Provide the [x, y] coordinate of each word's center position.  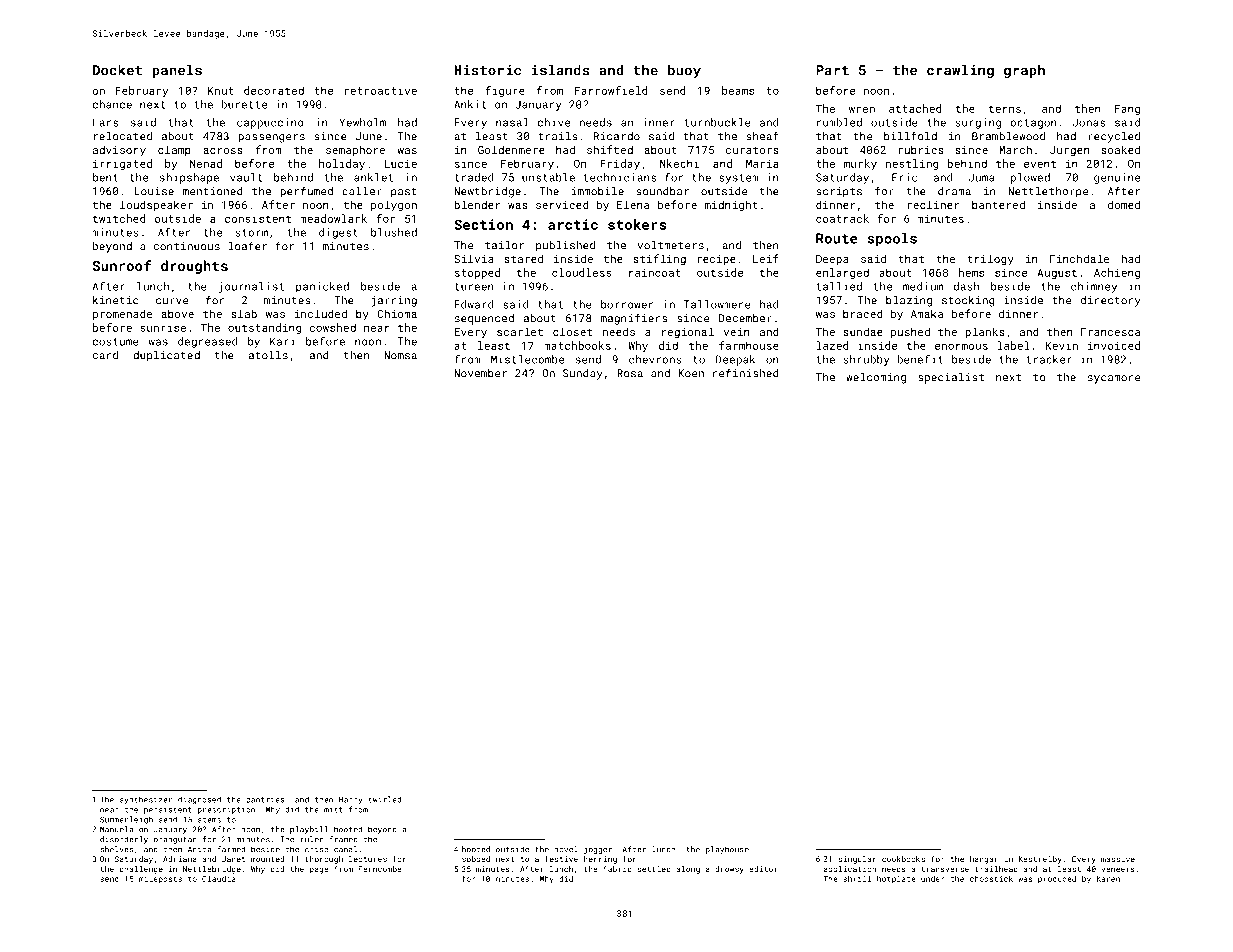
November [480, 373]
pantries [265, 800]
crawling [960, 71]
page [319, 870]
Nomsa [400, 355]
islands [561, 70]
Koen [691, 373]
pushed [910, 333]
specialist [951, 378]
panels [177, 71]
